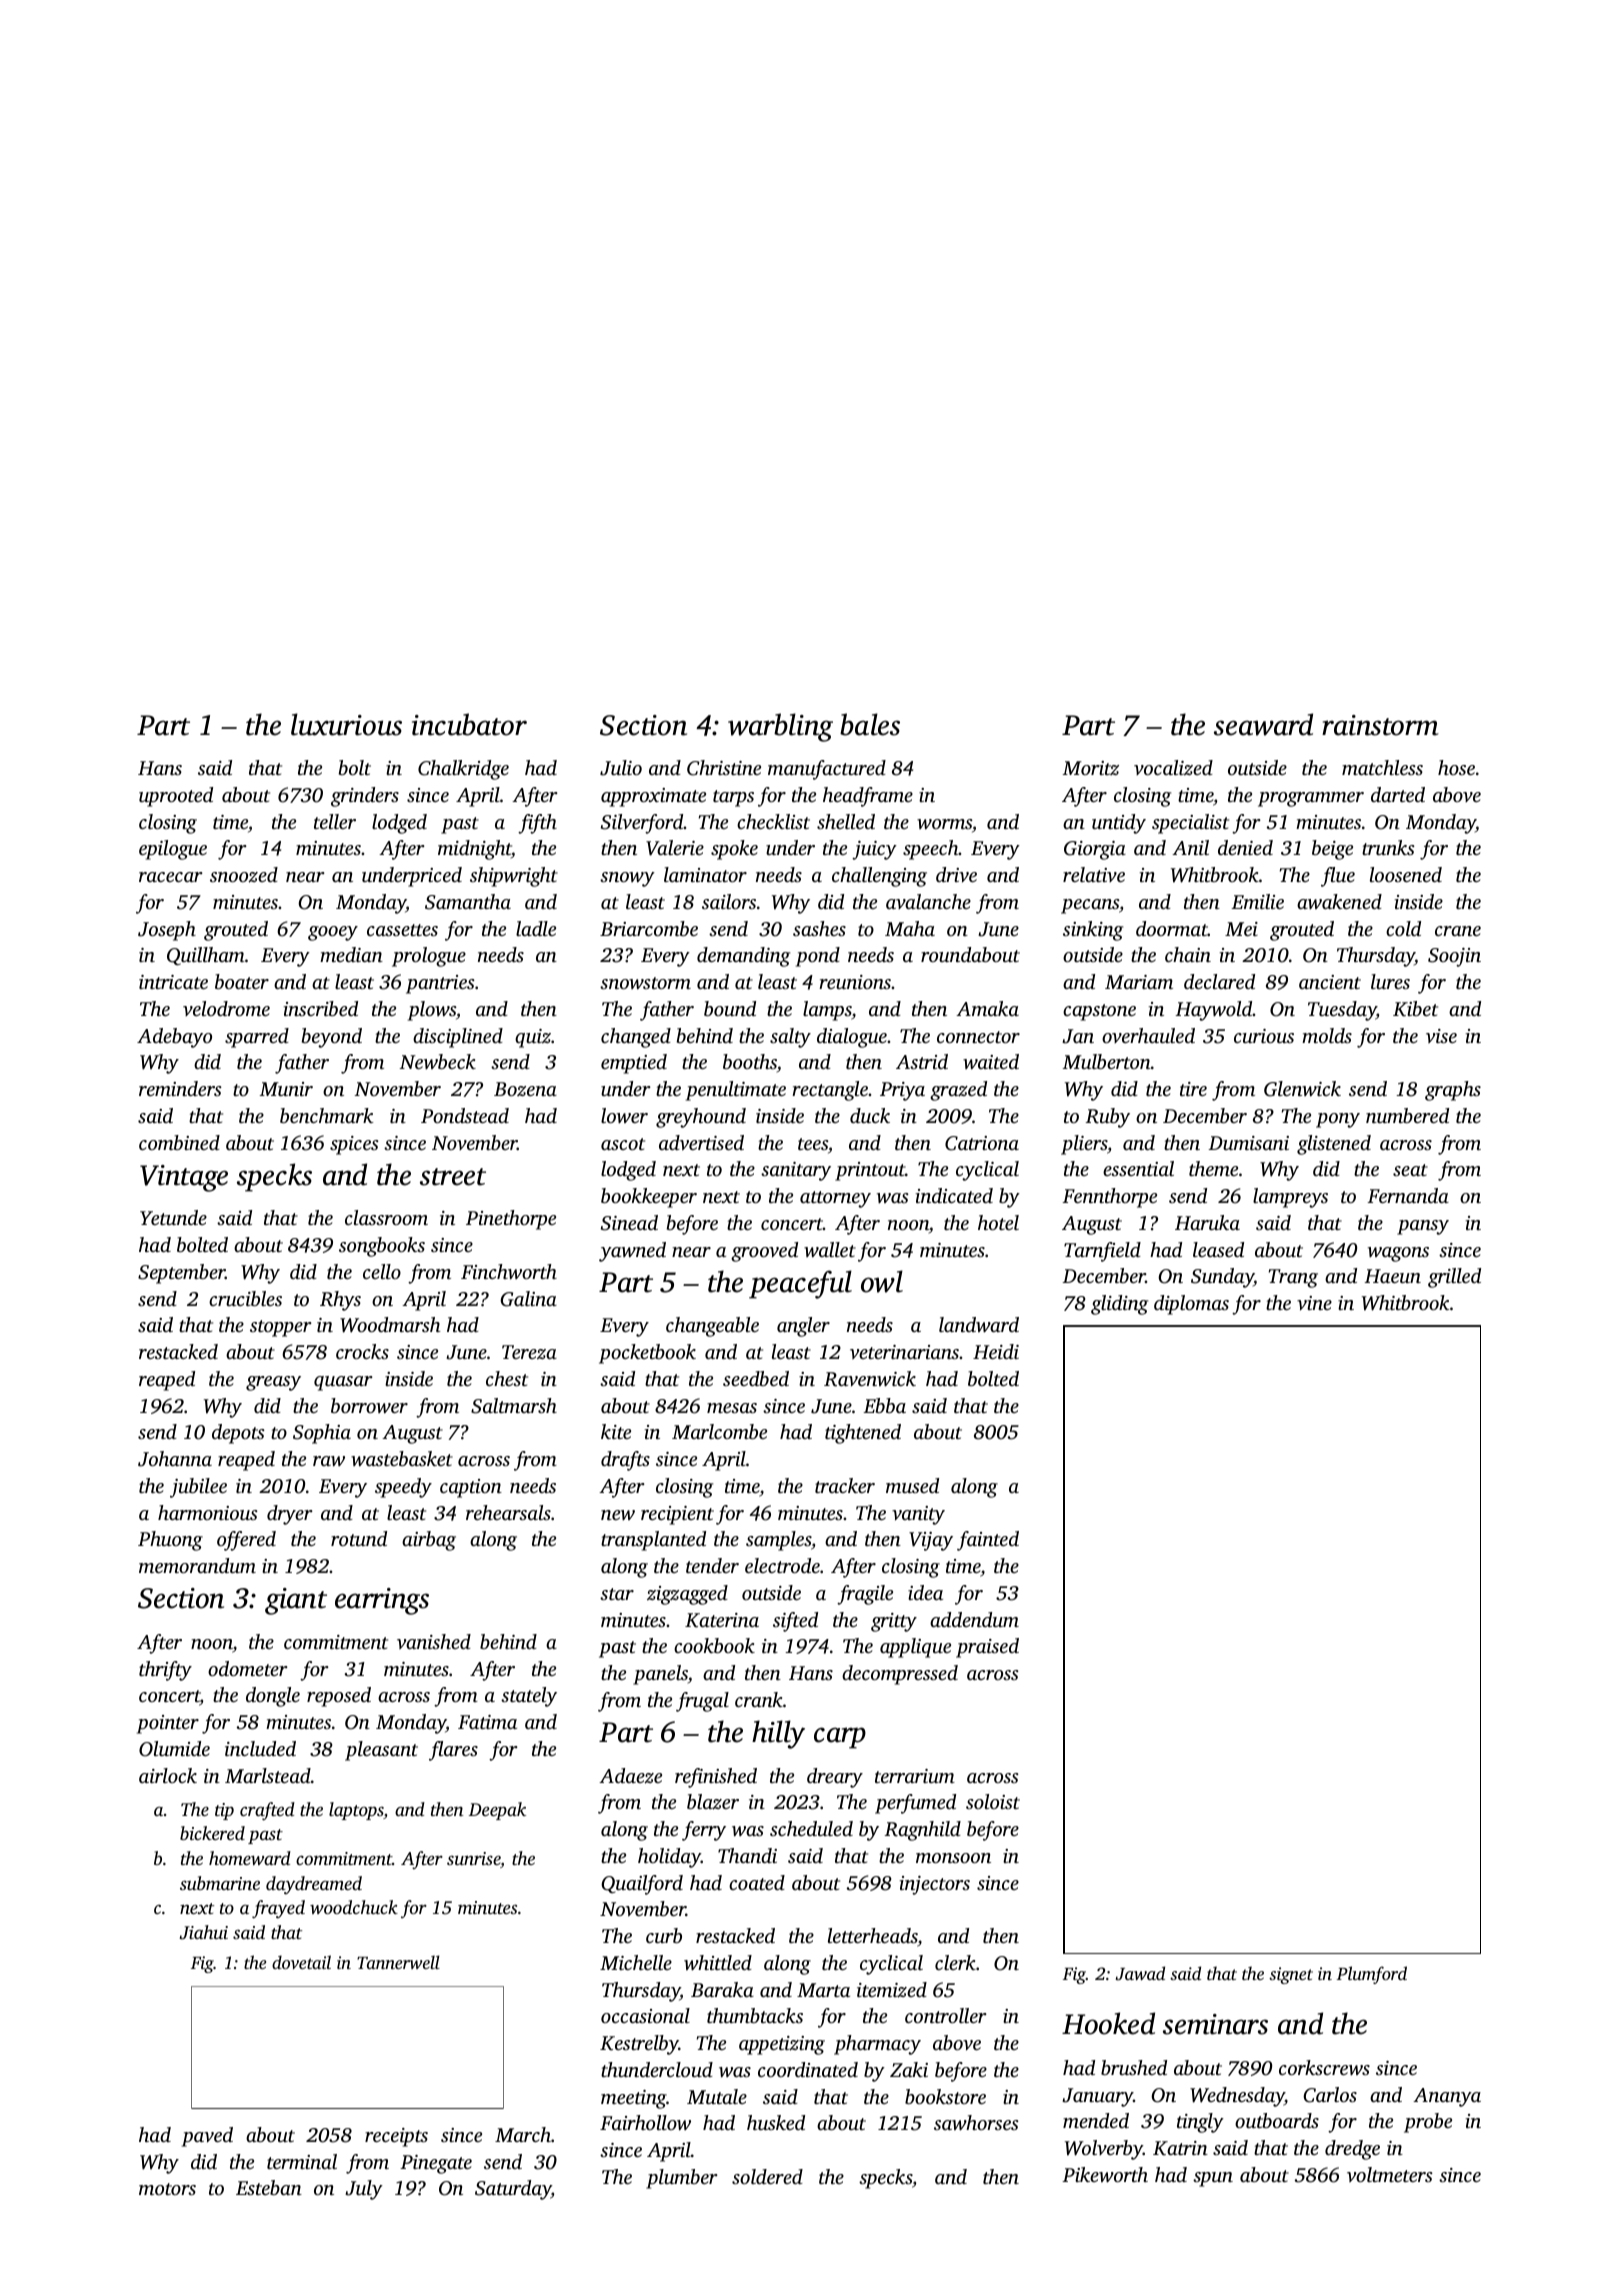 This page has height=2292, width=1620. I want to click on vine, so click(1314, 1303).
